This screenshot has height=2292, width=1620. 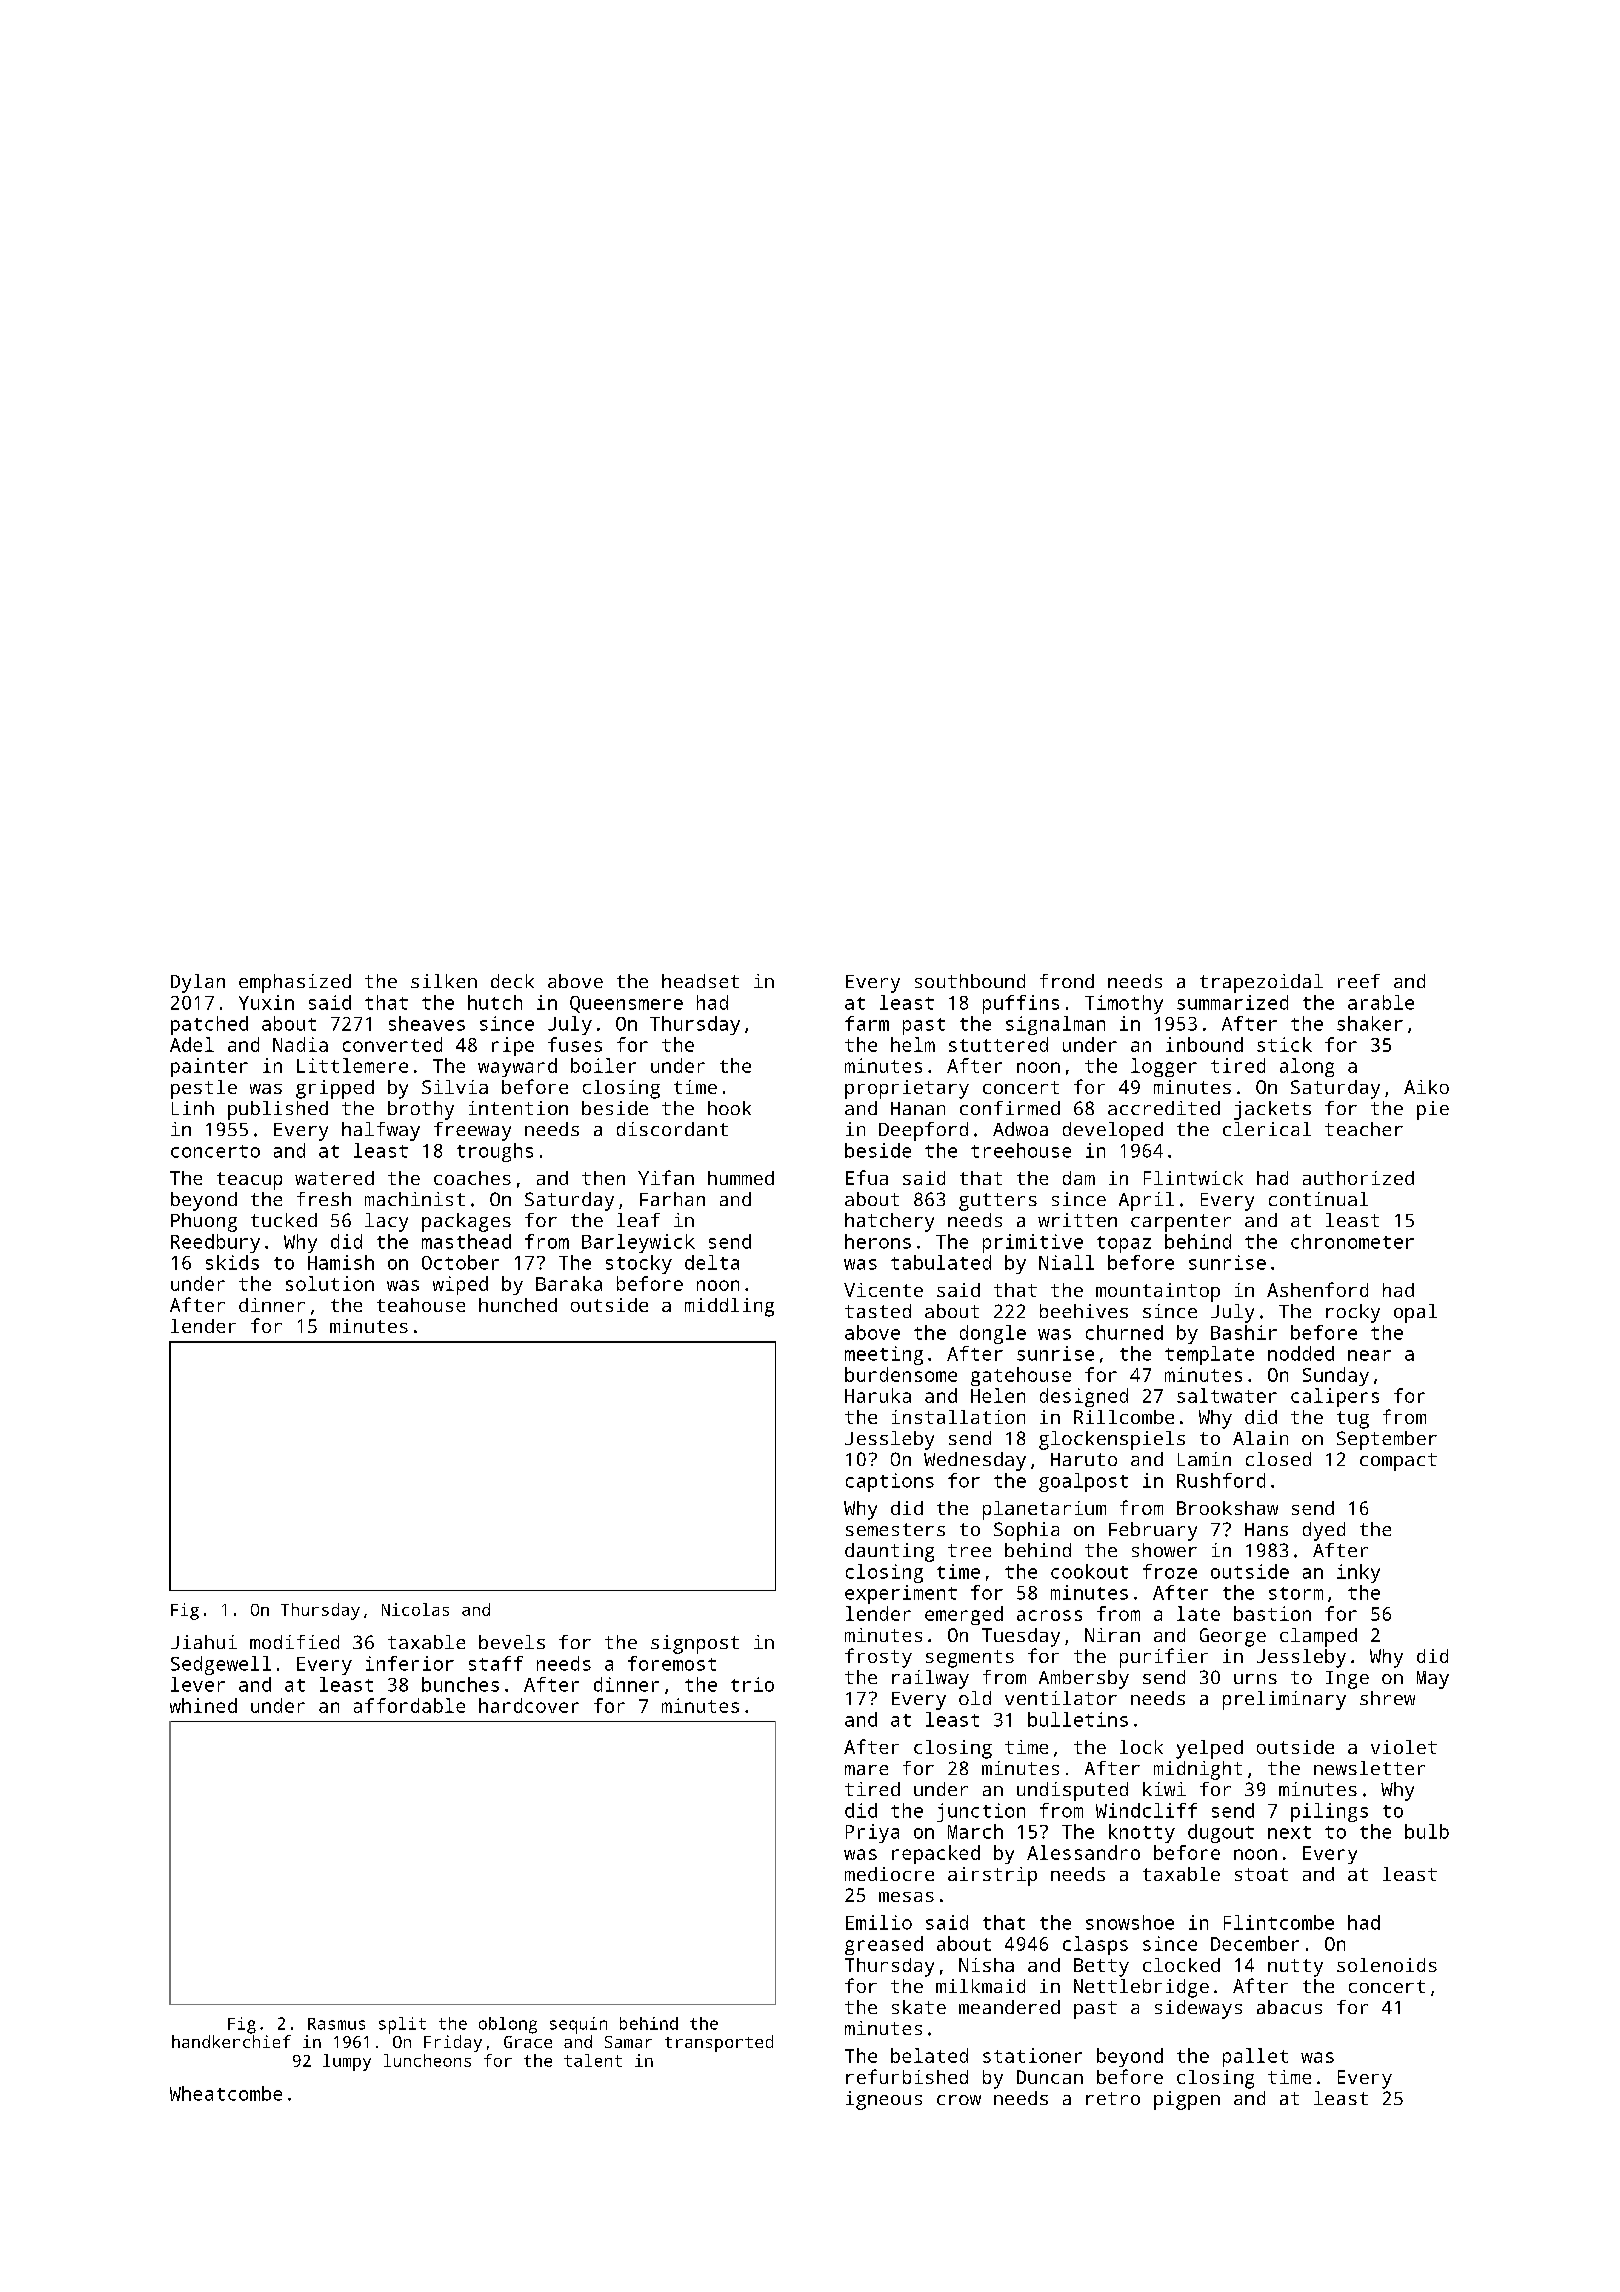 I want to click on Rasmus, so click(x=336, y=2024).
